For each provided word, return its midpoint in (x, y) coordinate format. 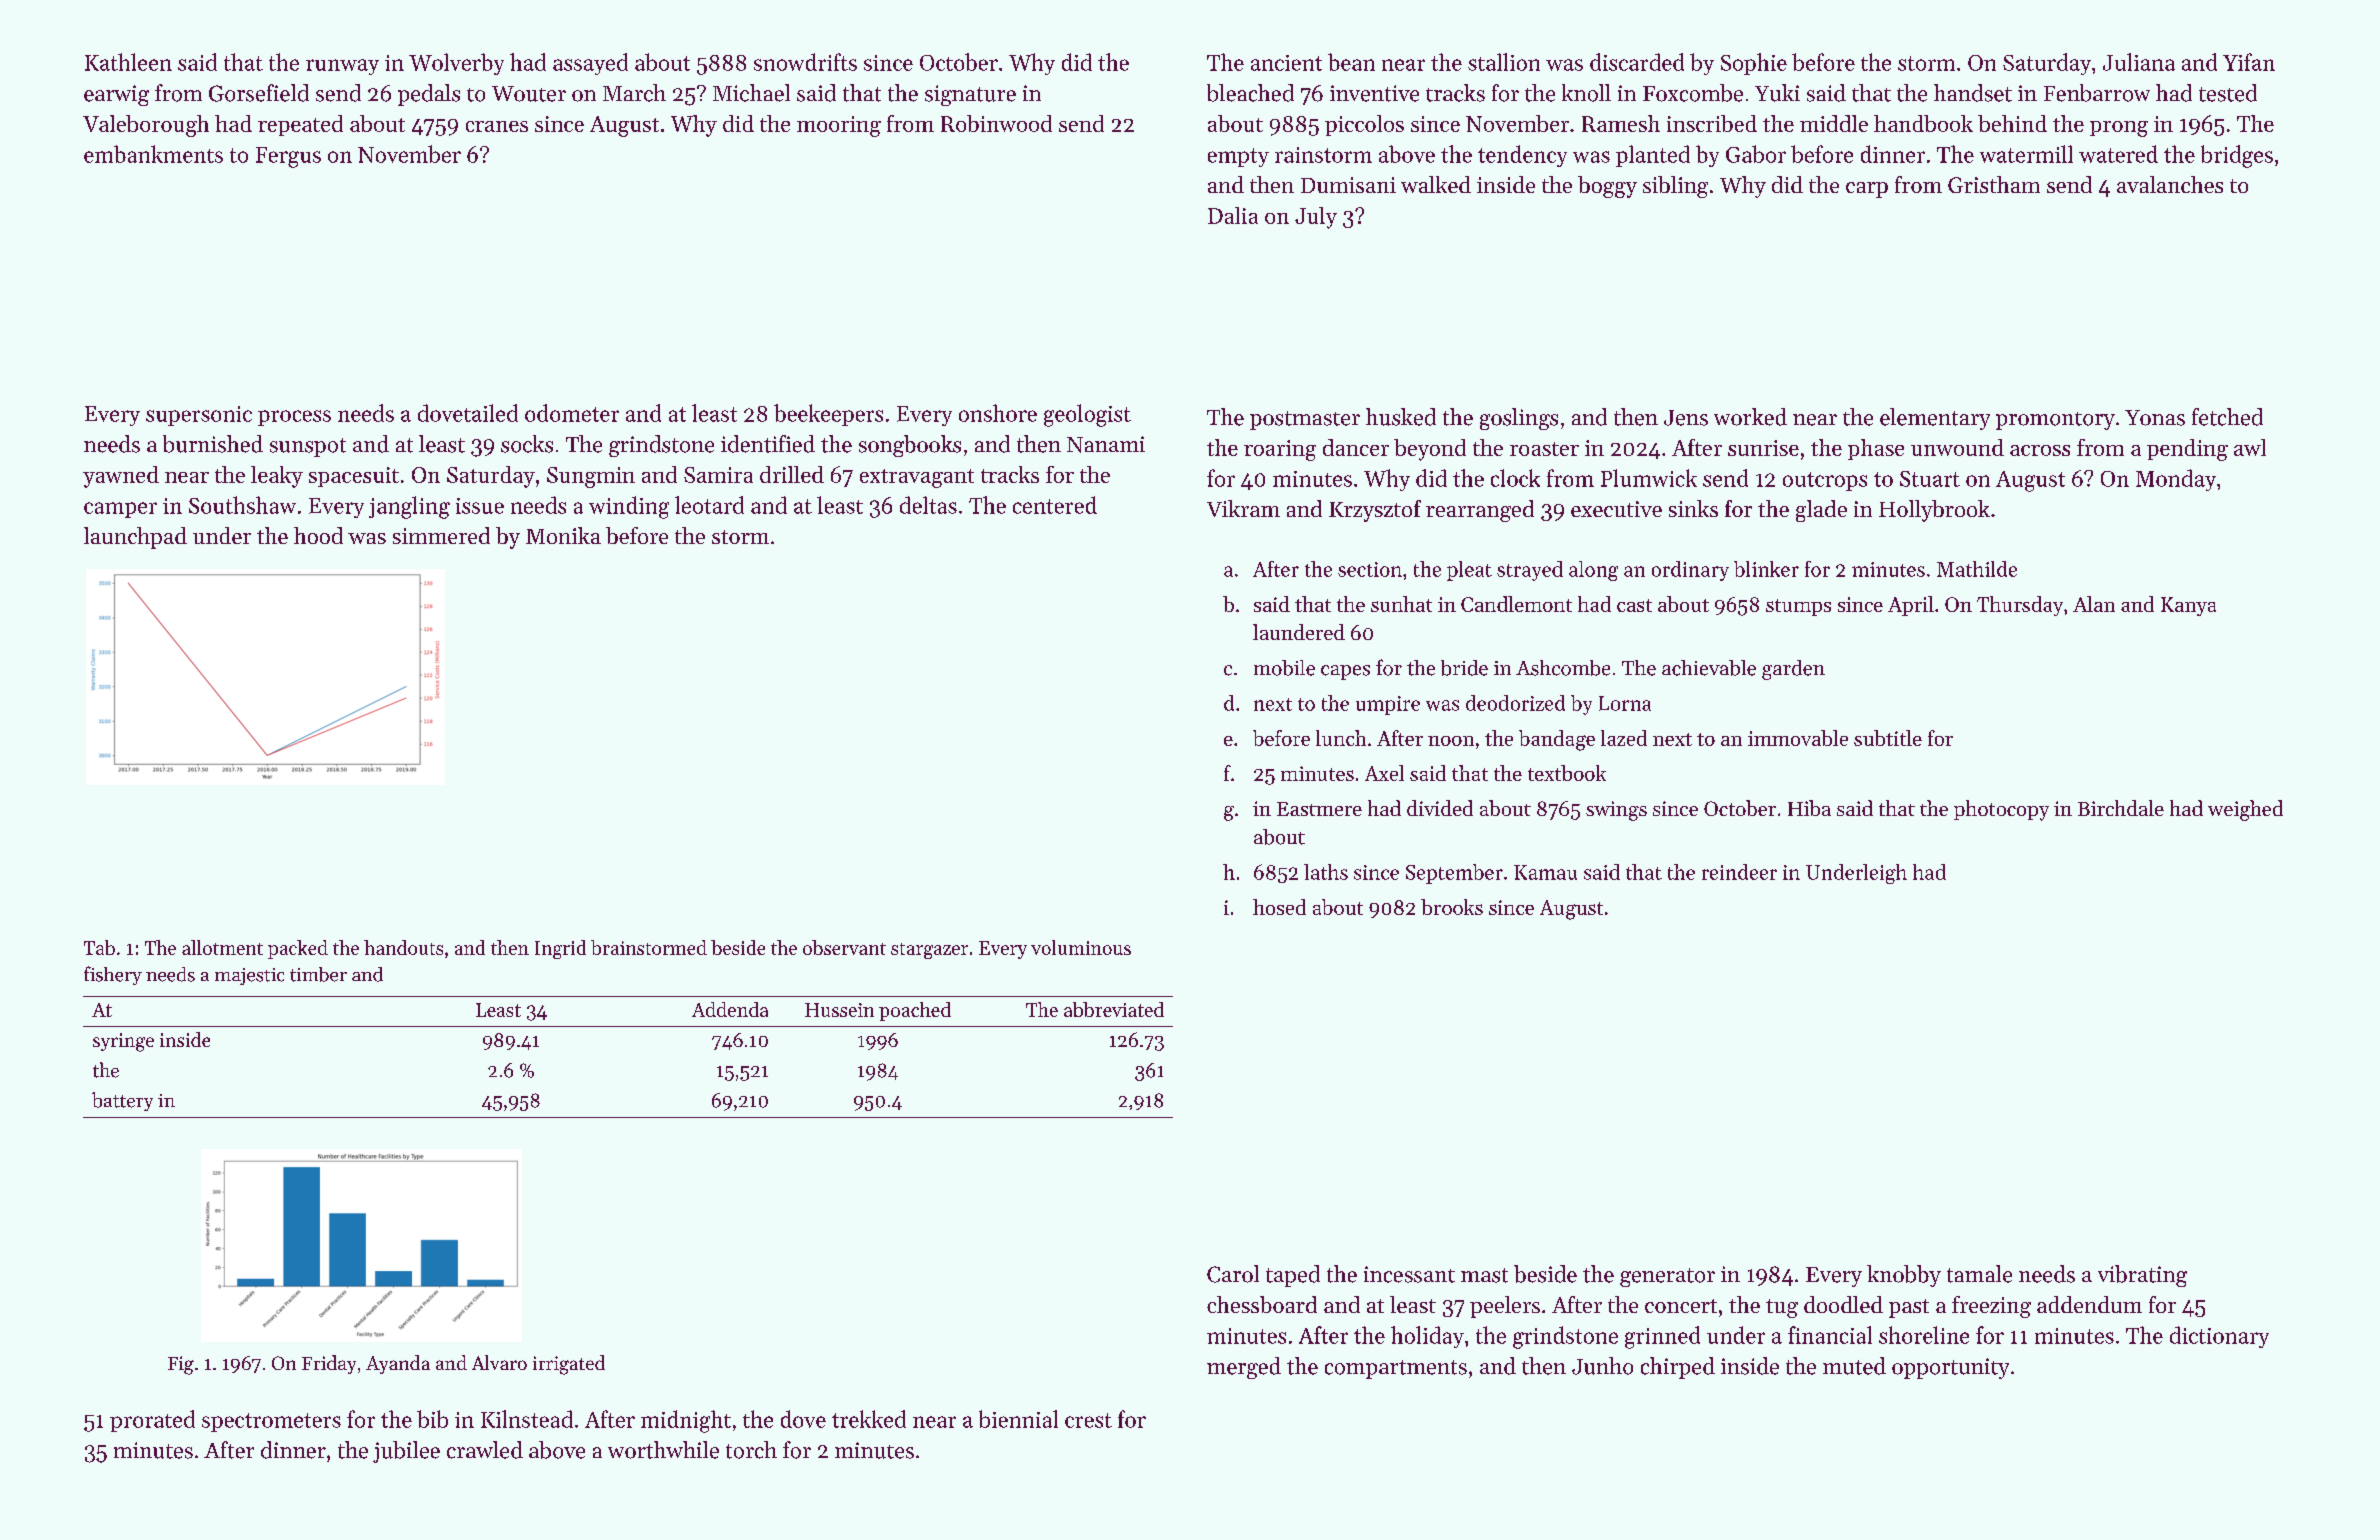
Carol (1233, 1274)
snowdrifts (805, 62)
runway (342, 67)
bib (432, 1419)
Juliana (2139, 62)
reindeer (1739, 872)
